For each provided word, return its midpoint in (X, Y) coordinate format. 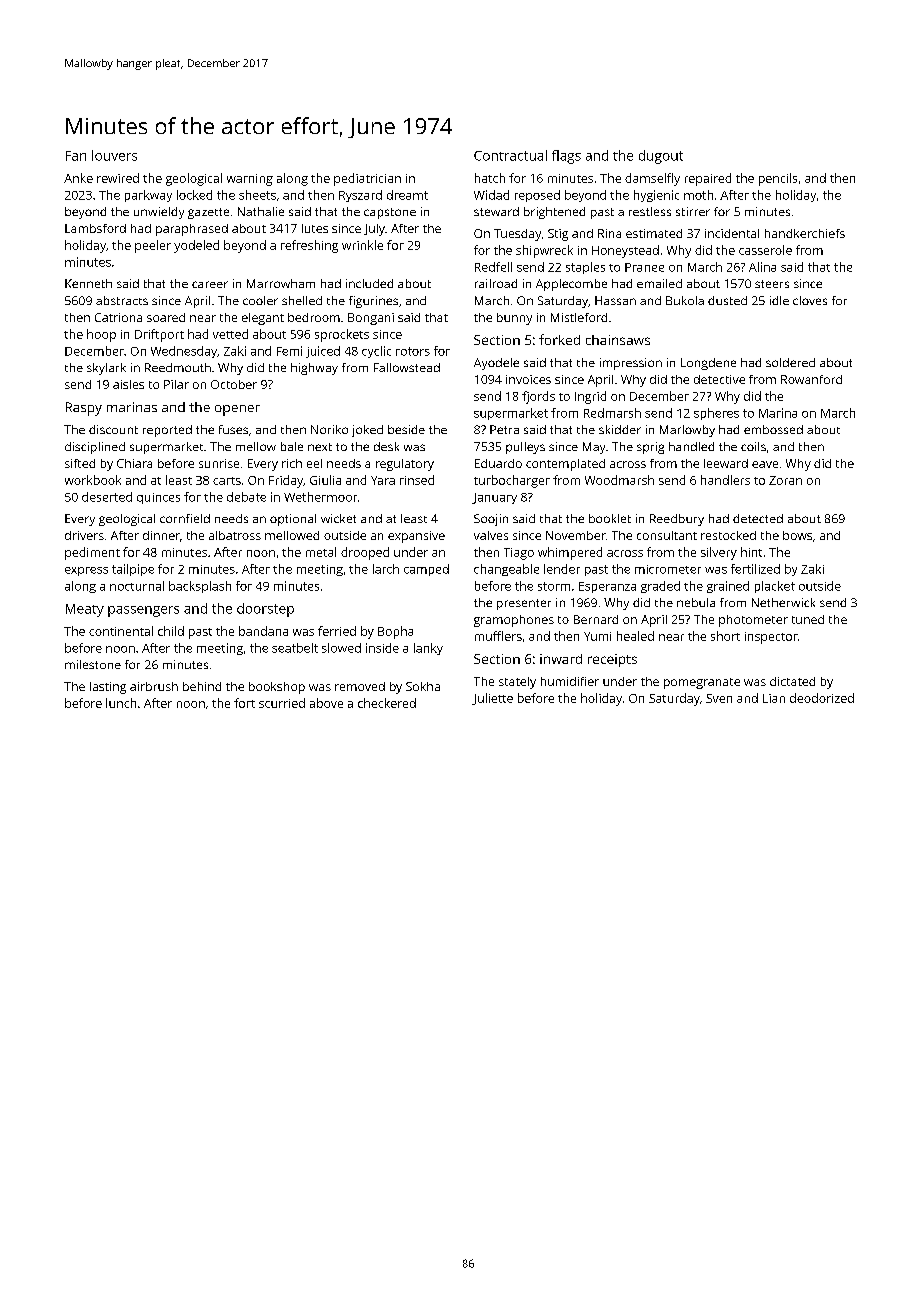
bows (797, 535)
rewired (118, 178)
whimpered (570, 553)
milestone (93, 664)
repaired (708, 179)
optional (293, 520)
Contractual (510, 155)
